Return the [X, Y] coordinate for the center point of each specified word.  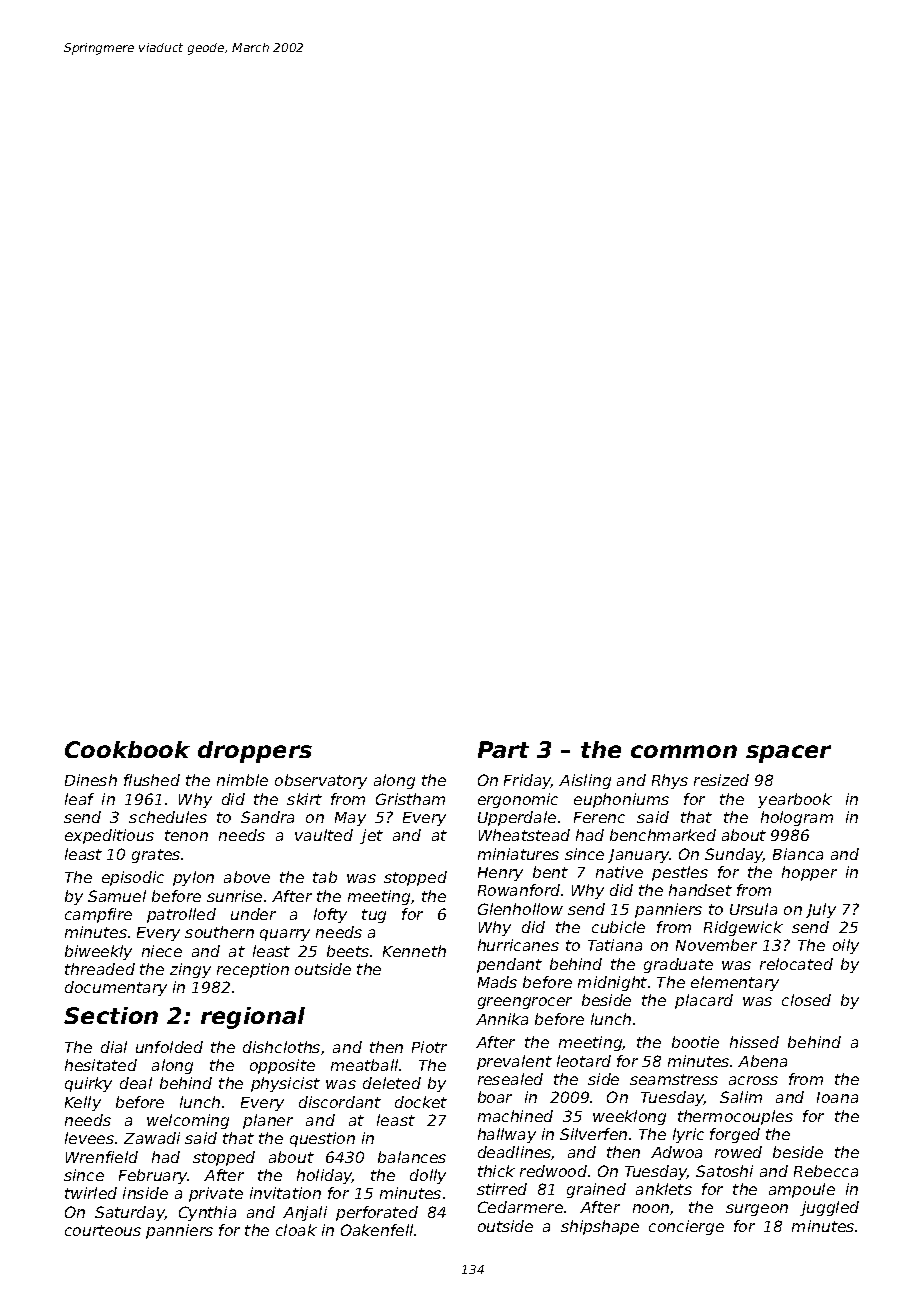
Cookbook [127, 749]
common [684, 751]
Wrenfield [102, 1157]
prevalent [514, 1062]
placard [704, 1001]
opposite [282, 1066]
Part [503, 749]
